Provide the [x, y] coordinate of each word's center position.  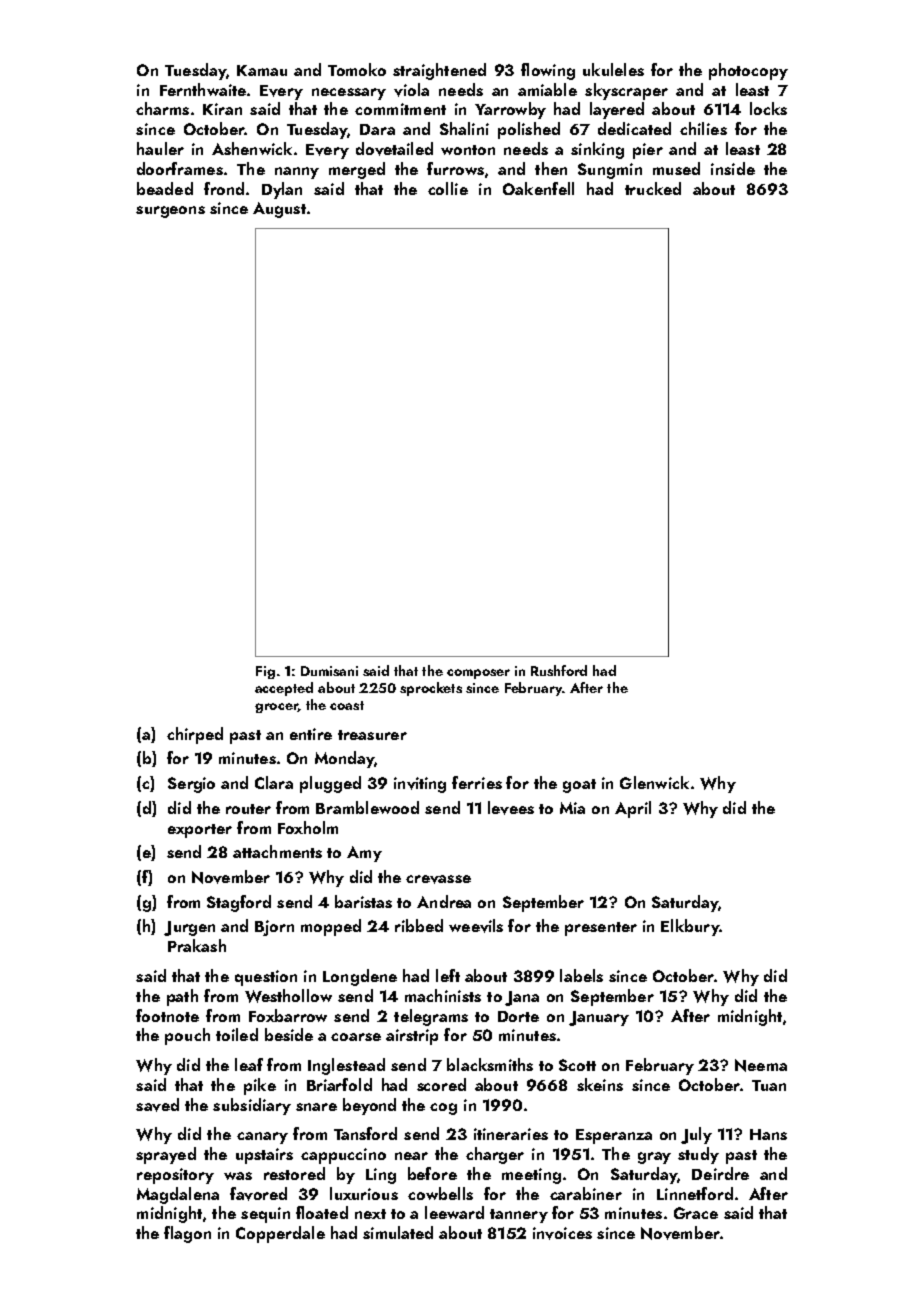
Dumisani [329, 671]
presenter [601, 929]
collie [448, 188]
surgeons [170, 212]
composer [478, 674]
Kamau [262, 70]
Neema [761, 1065]
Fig [265, 672]
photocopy [748, 71]
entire [311, 734]
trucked [653, 188]
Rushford [559, 670]
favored [258, 1194]
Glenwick [654, 782]
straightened [439, 71]
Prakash [197, 945]
